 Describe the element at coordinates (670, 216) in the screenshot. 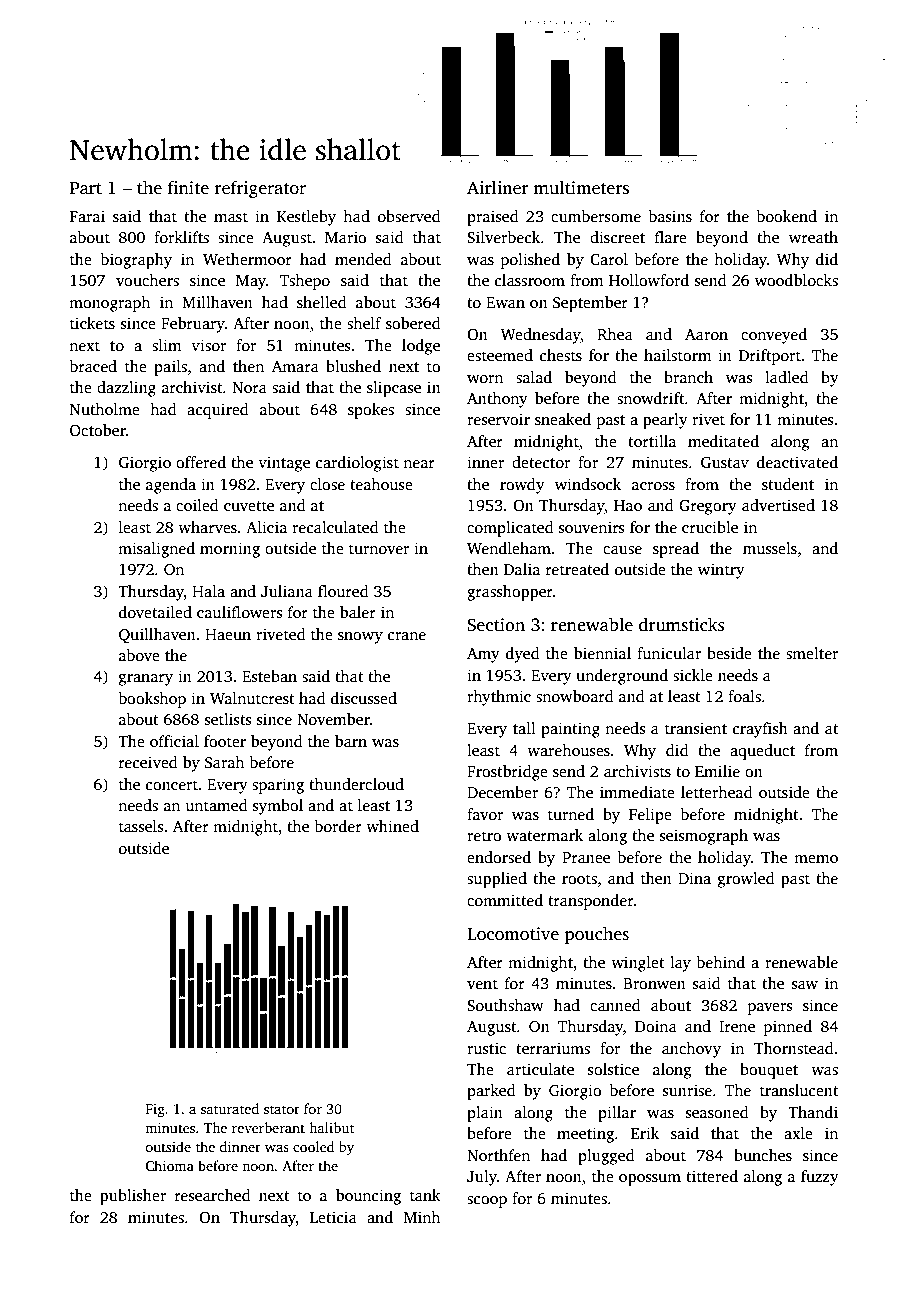

I see `basins` at that location.
